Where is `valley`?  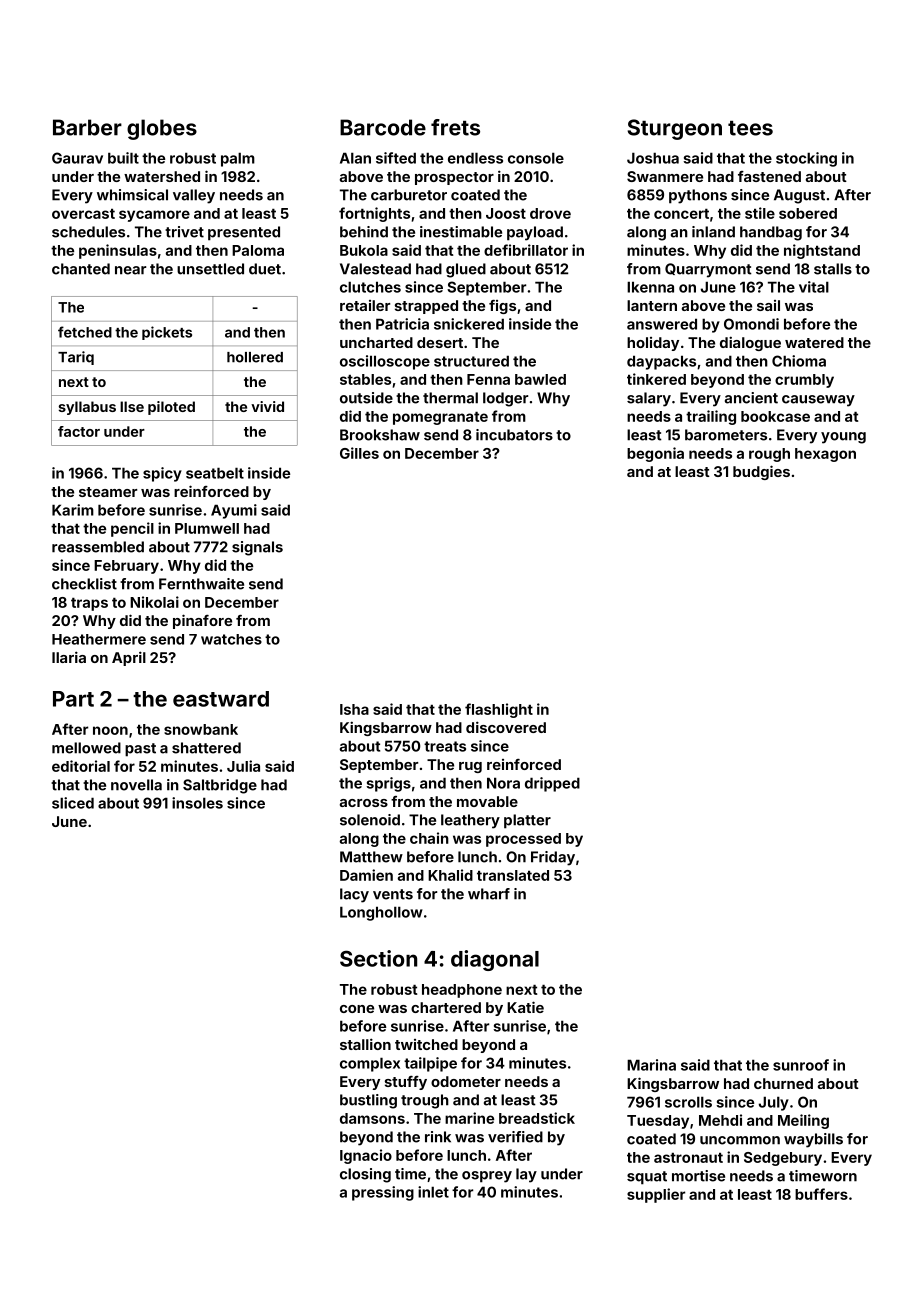 valley is located at coordinates (194, 196).
